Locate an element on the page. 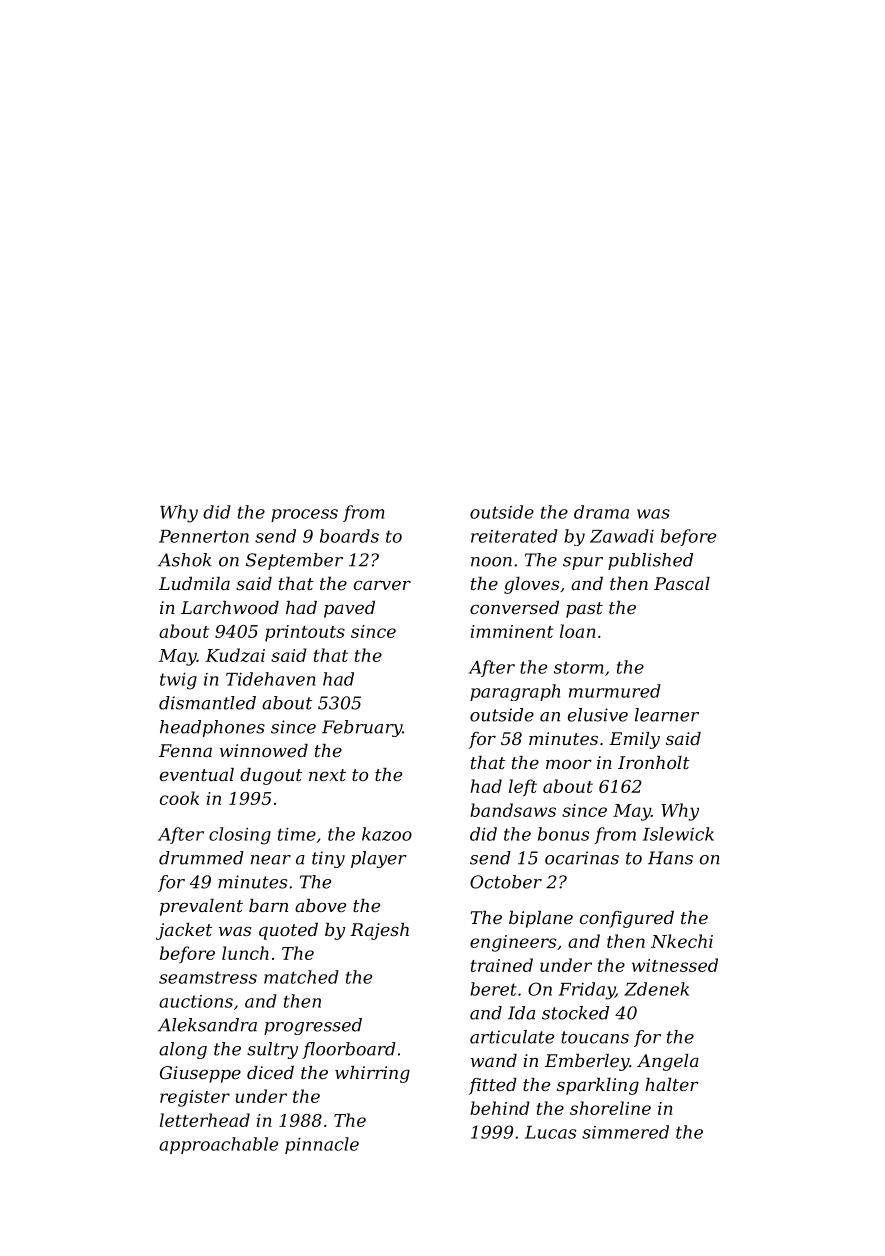 This page has width=885, height=1256. drummed is located at coordinates (201, 858).
